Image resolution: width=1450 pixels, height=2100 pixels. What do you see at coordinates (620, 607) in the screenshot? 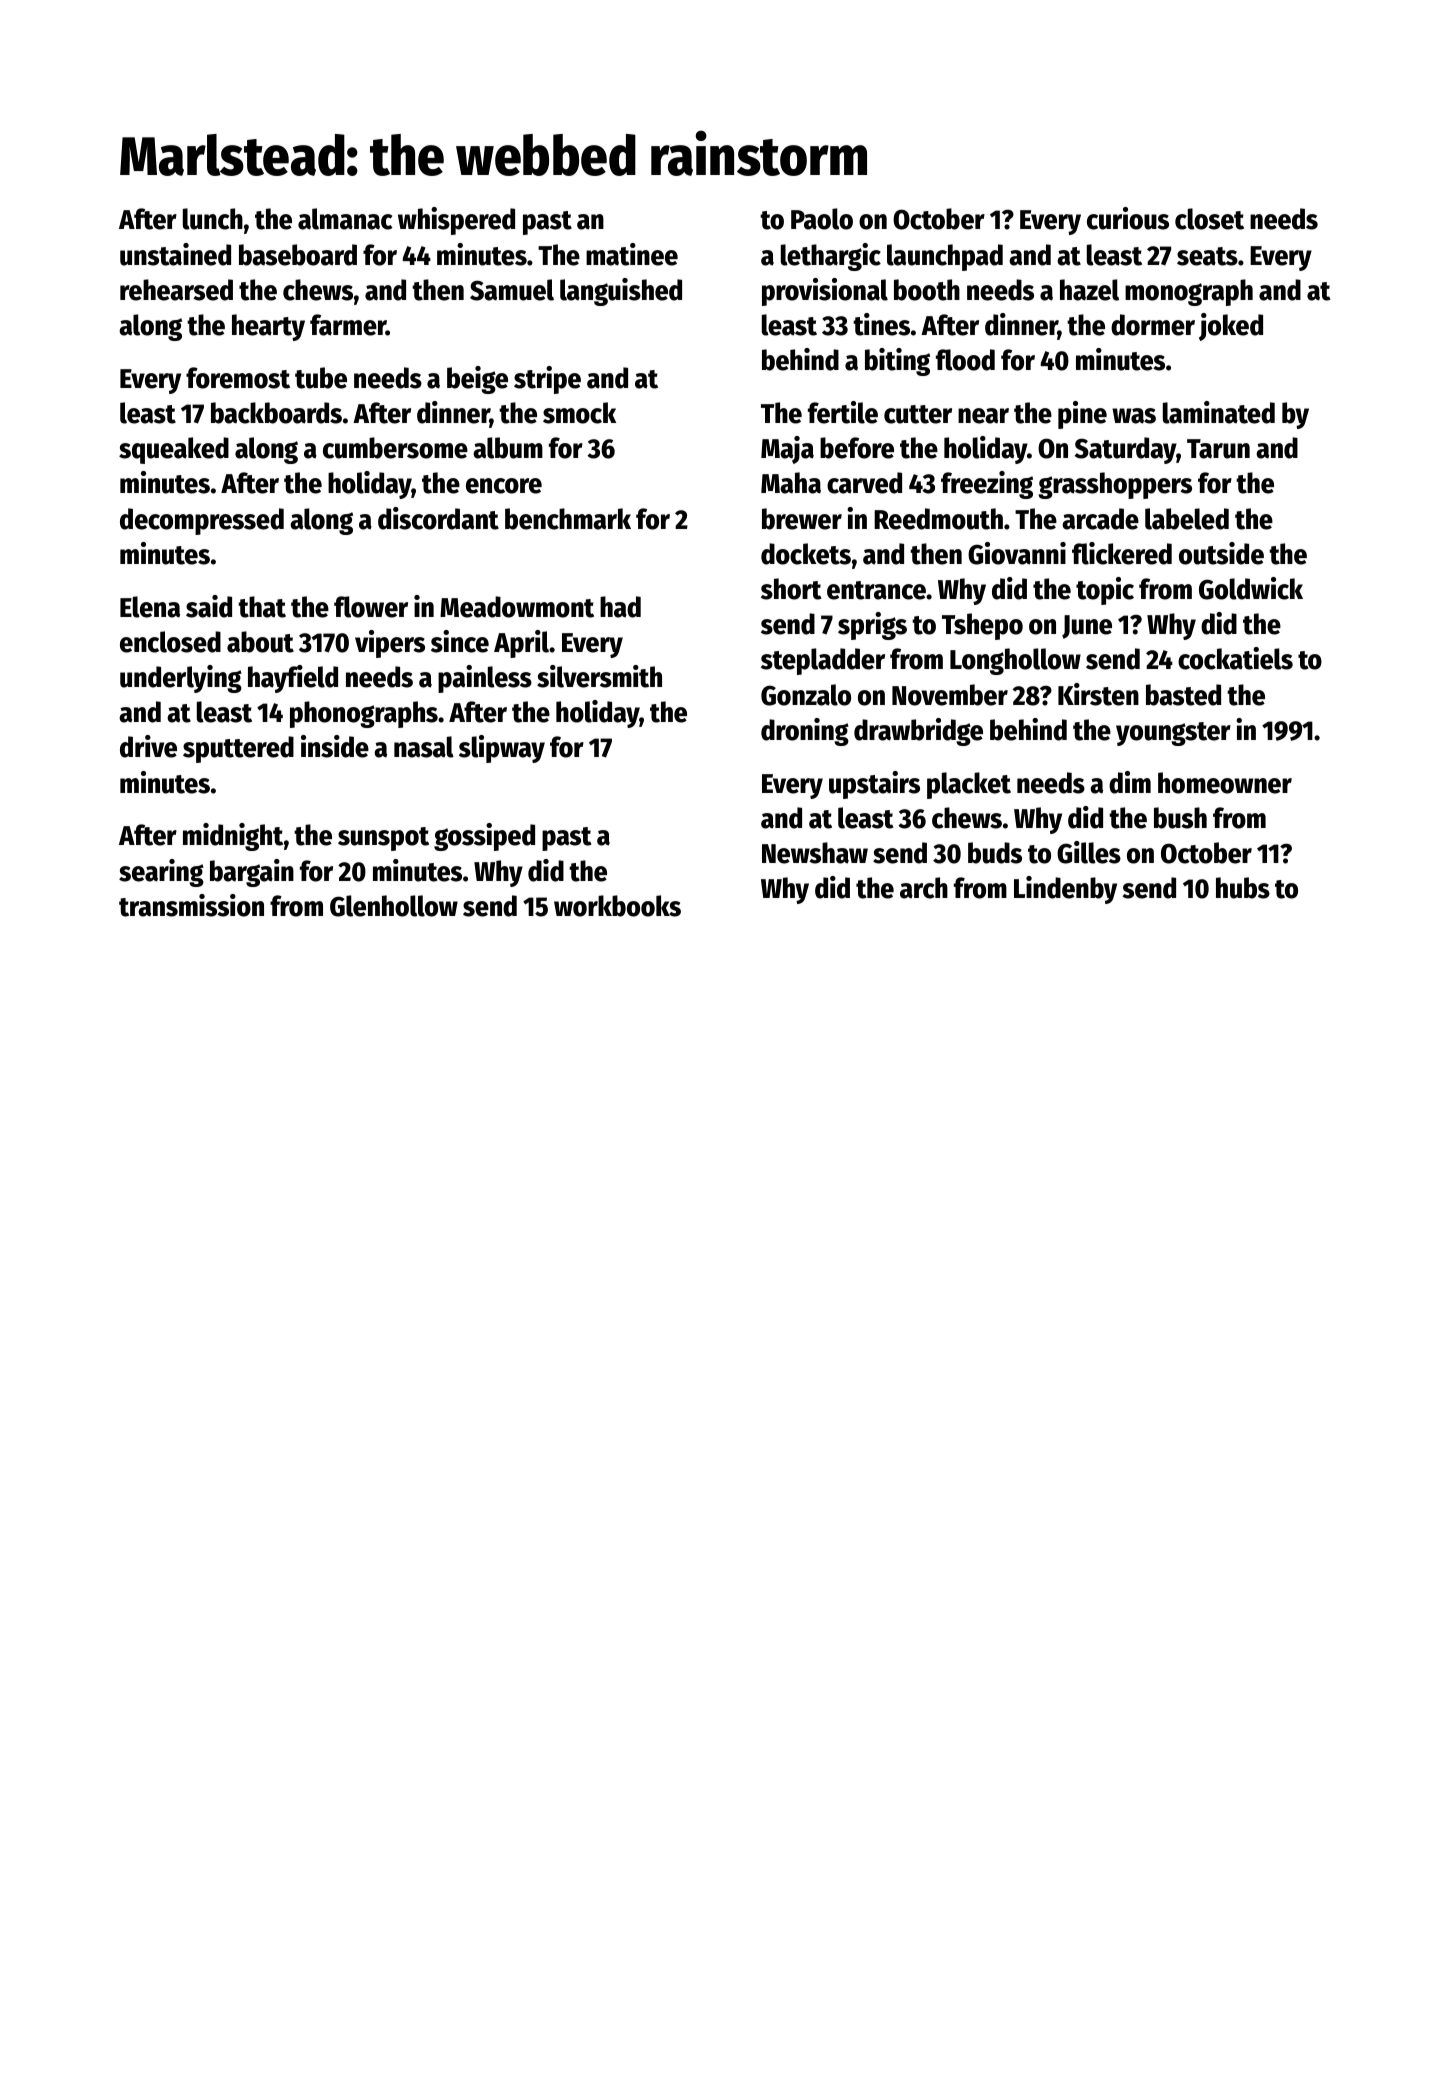
I see `had` at bounding box center [620, 607].
